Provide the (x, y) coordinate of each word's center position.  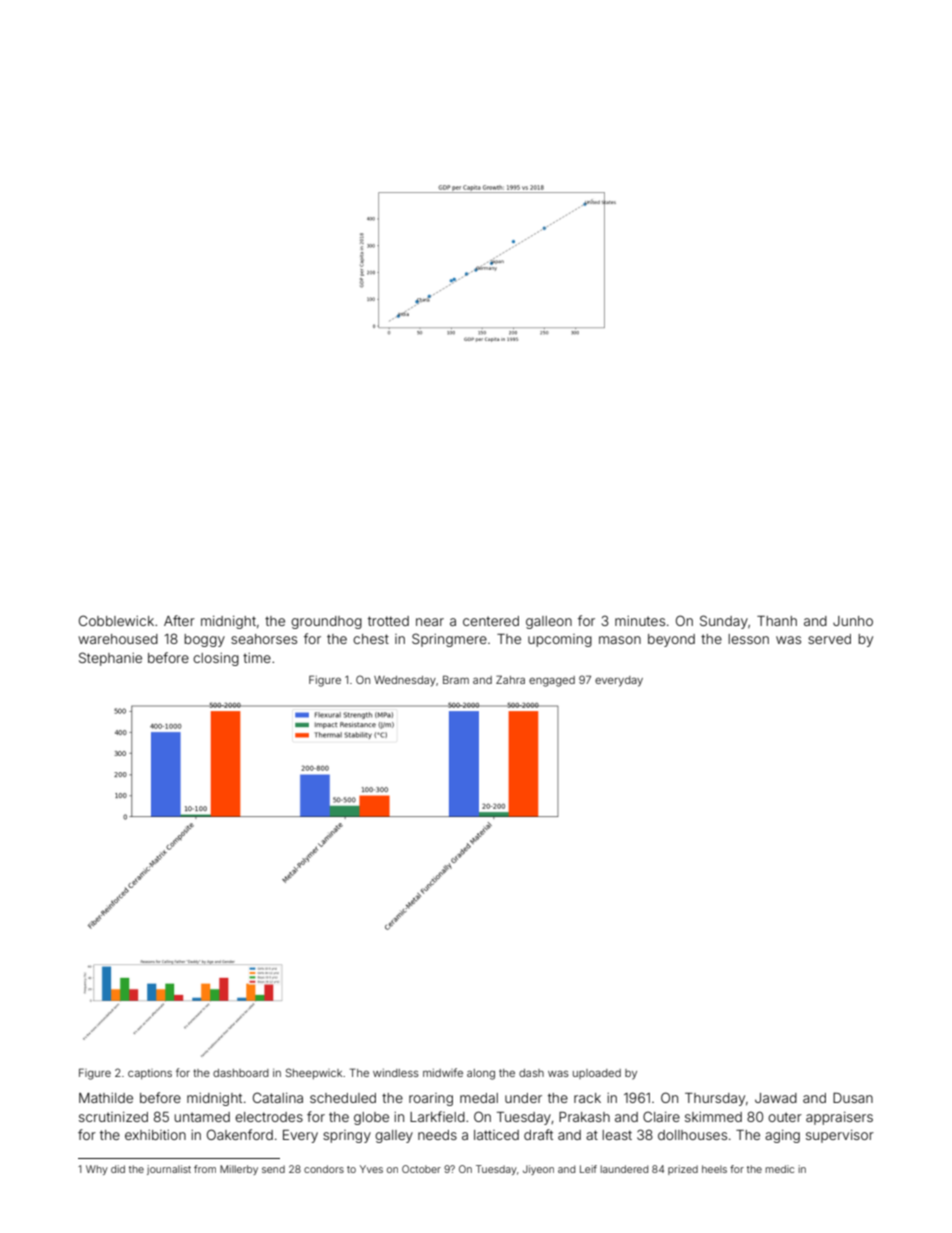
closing (216, 659)
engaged (552, 681)
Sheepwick (314, 1073)
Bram (456, 679)
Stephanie (110, 659)
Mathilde (106, 1098)
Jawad (776, 1098)
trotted (388, 621)
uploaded (597, 1074)
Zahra (510, 679)
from (205, 1169)
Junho (853, 621)
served (829, 639)
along (481, 1074)
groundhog (326, 622)
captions (150, 1074)
